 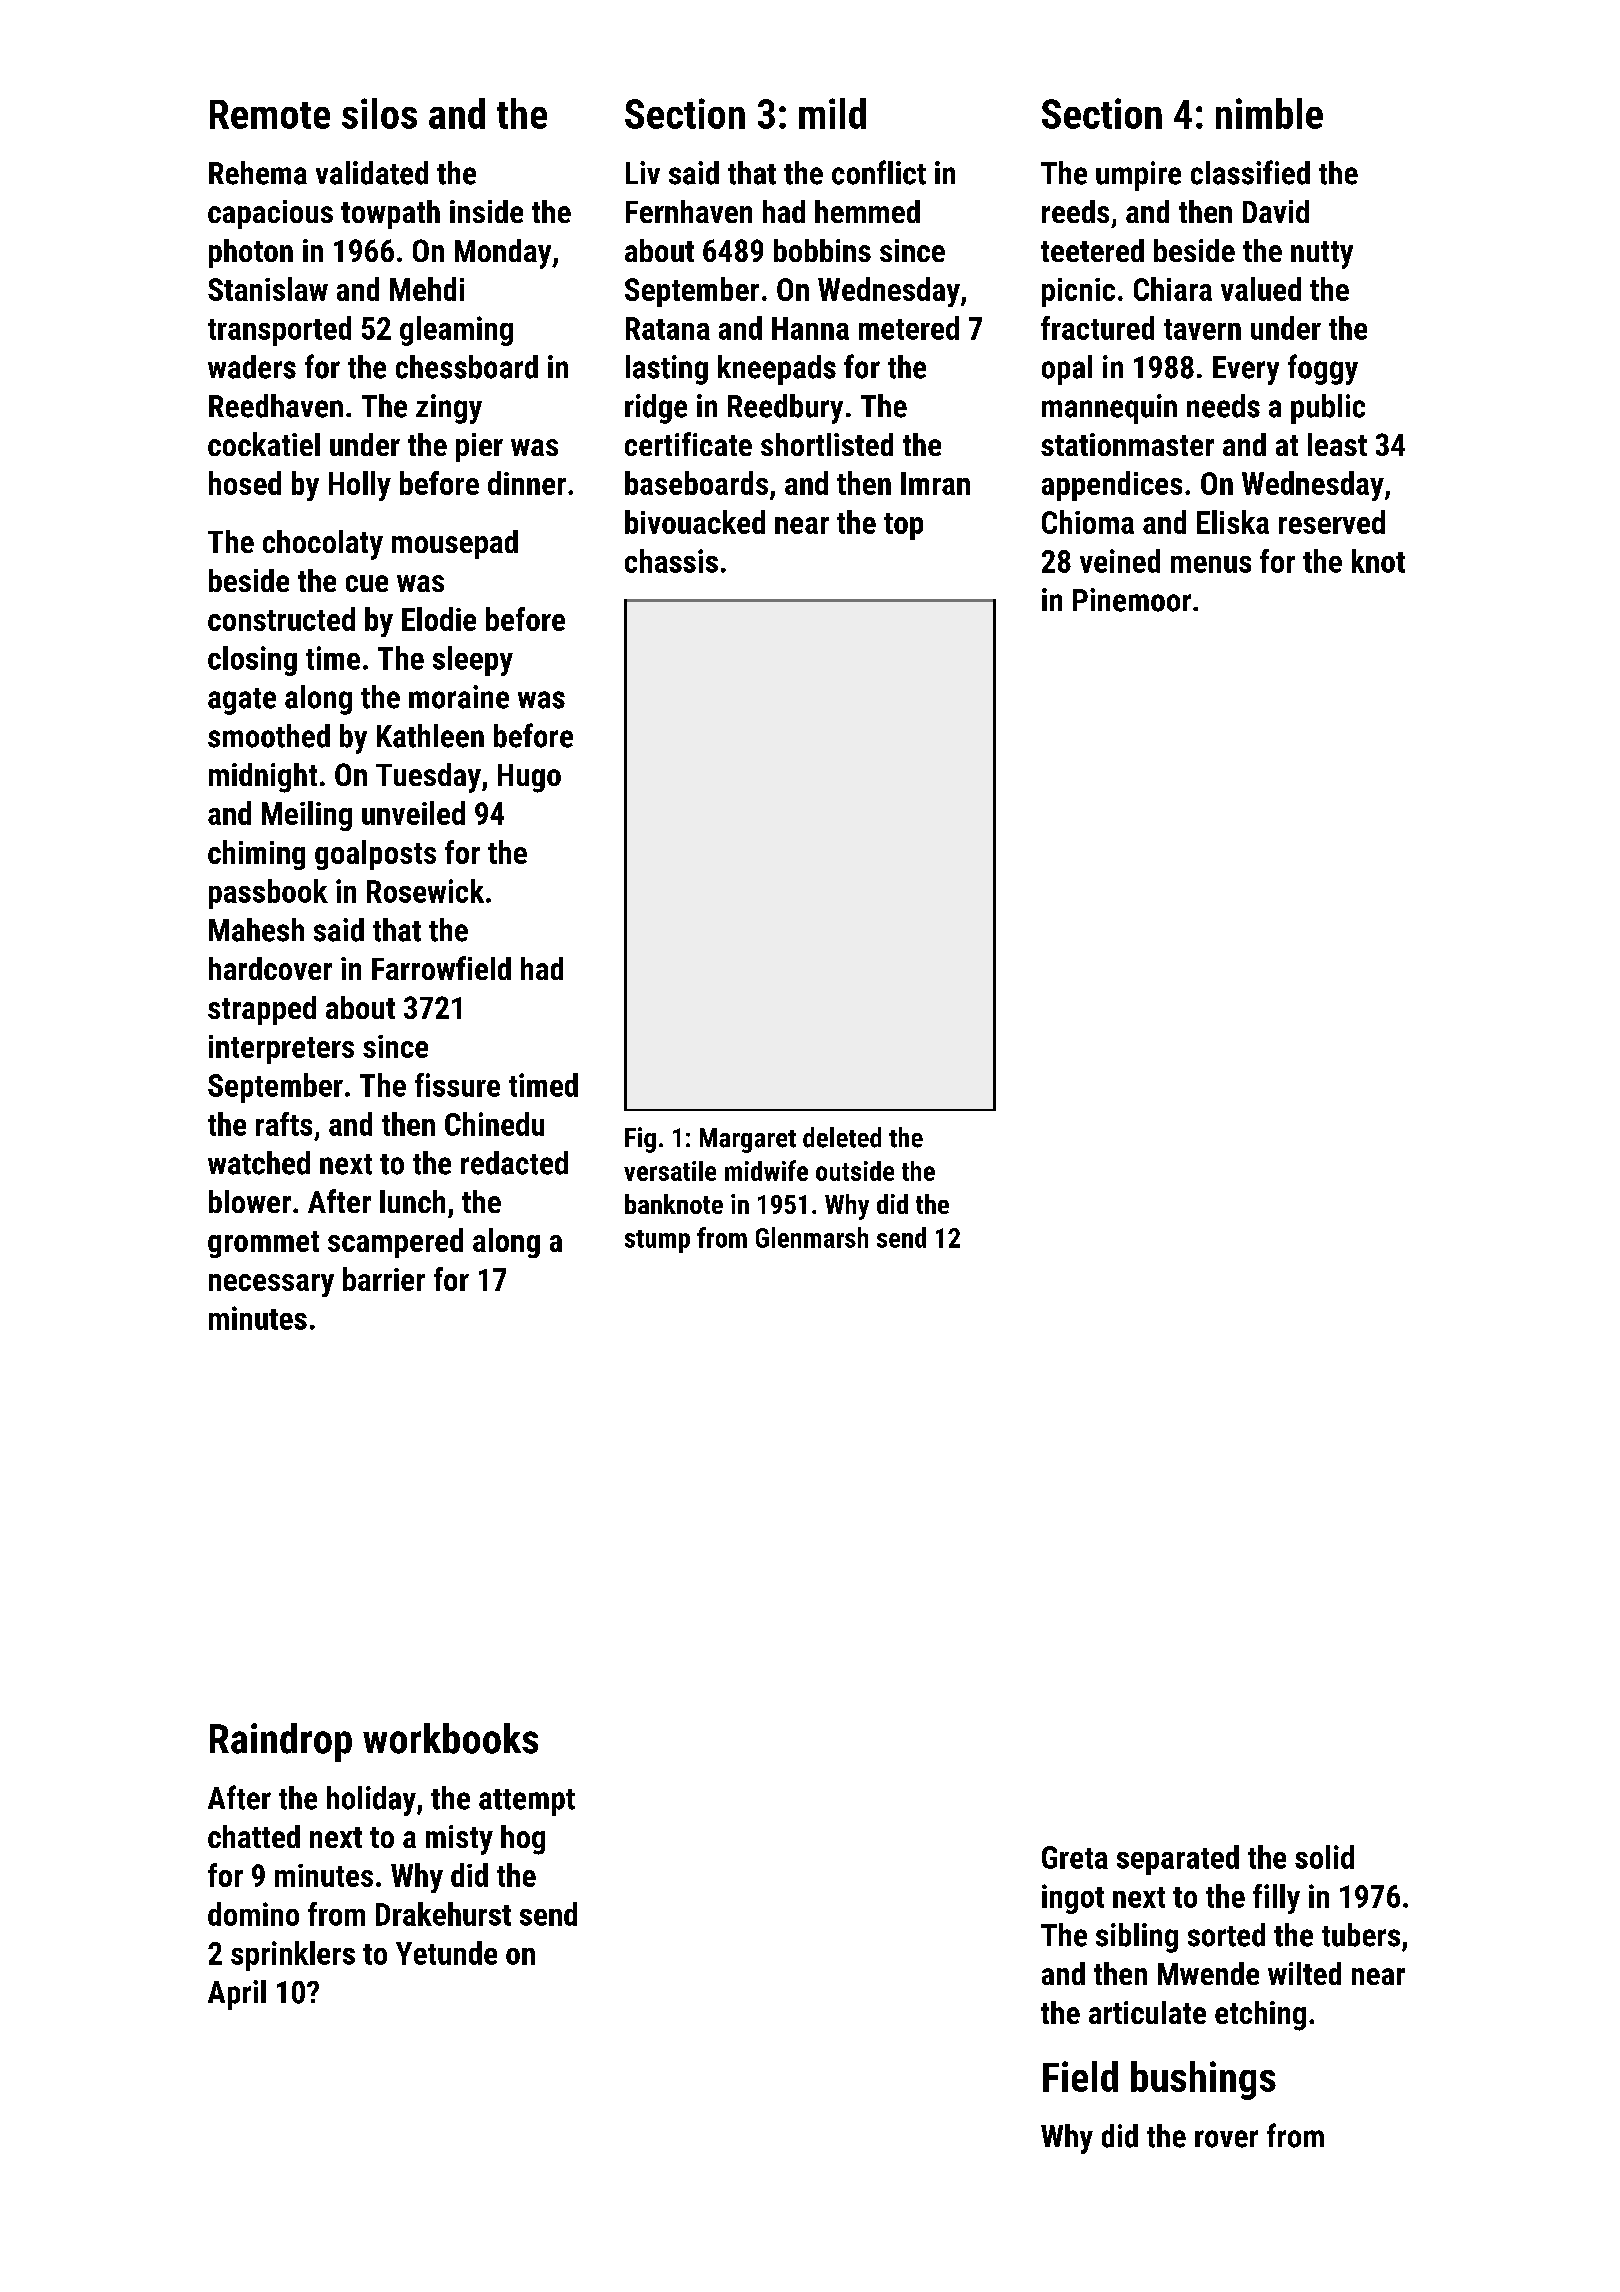 I want to click on outside, so click(x=855, y=1171).
